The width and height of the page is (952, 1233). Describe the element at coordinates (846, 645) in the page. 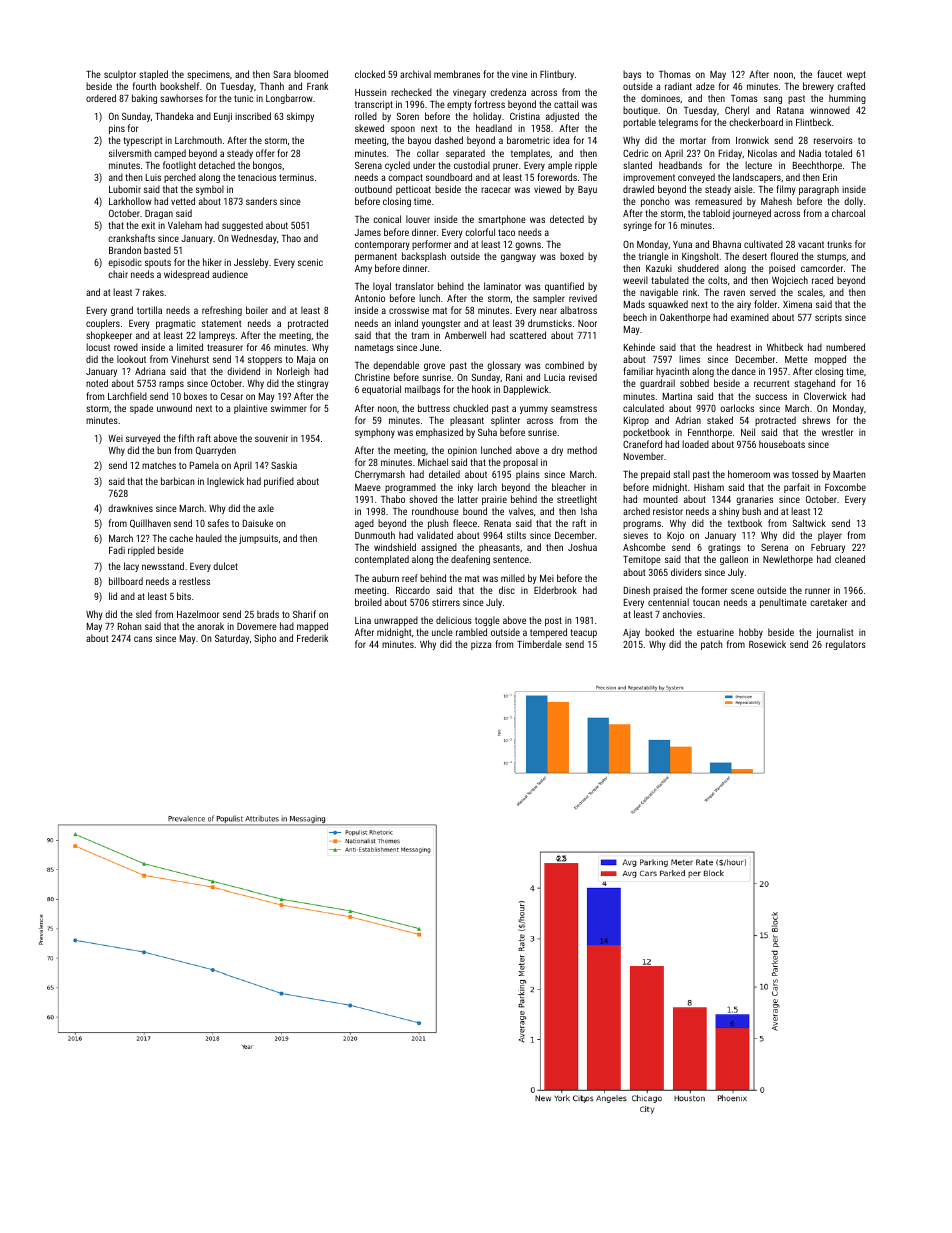

I see `regulators` at that location.
